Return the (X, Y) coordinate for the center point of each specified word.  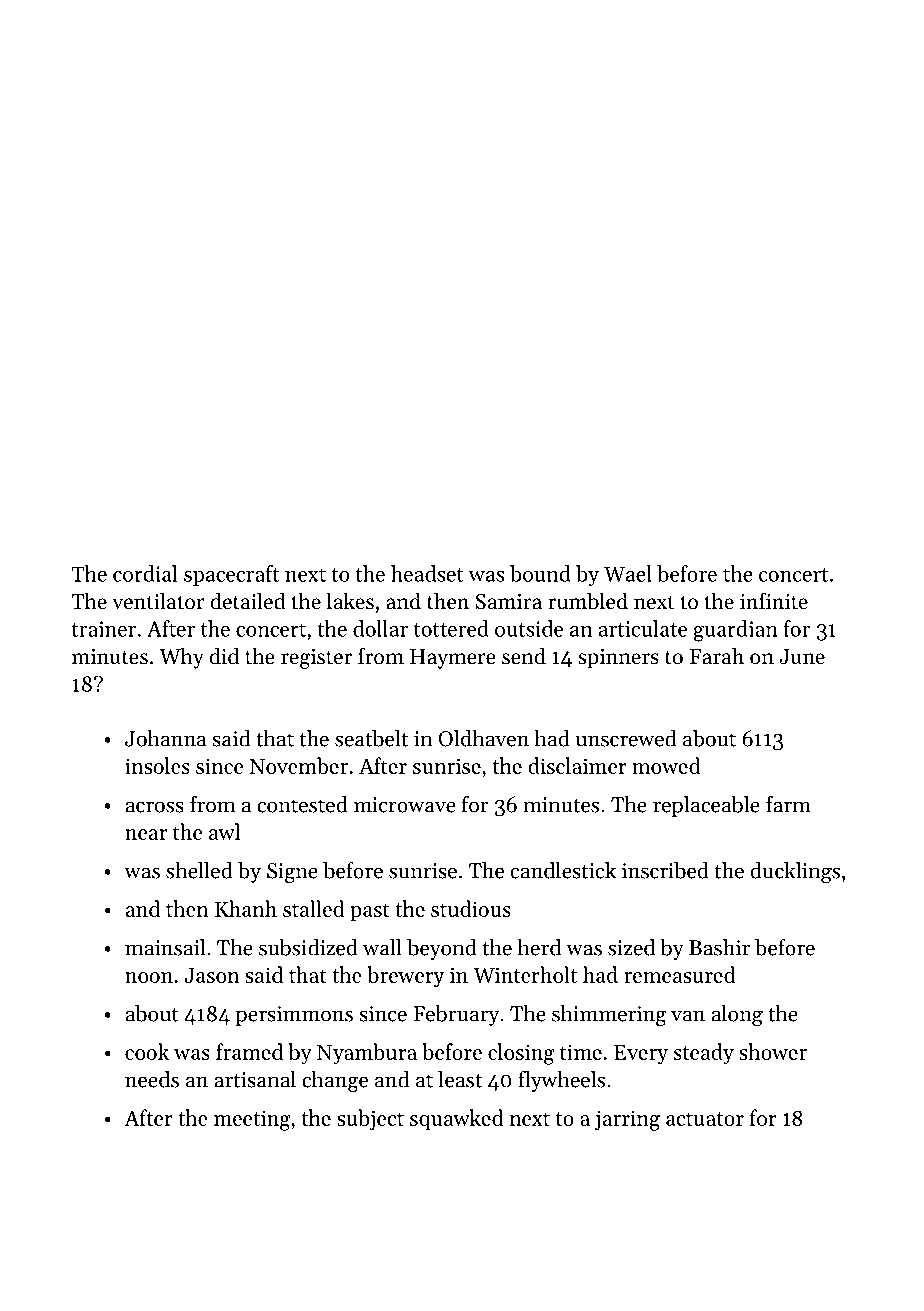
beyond (442, 949)
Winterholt (525, 974)
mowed (666, 765)
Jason (212, 975)
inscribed (665, 870)
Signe (292, 873)
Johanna (166, 738)
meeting (252, 1120)
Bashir (719, 947)
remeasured (679, 974)
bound (540, 573)
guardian (735, 631)
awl (224, 831)
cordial (145, 573)
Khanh (246, 908)
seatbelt (371, 738)
